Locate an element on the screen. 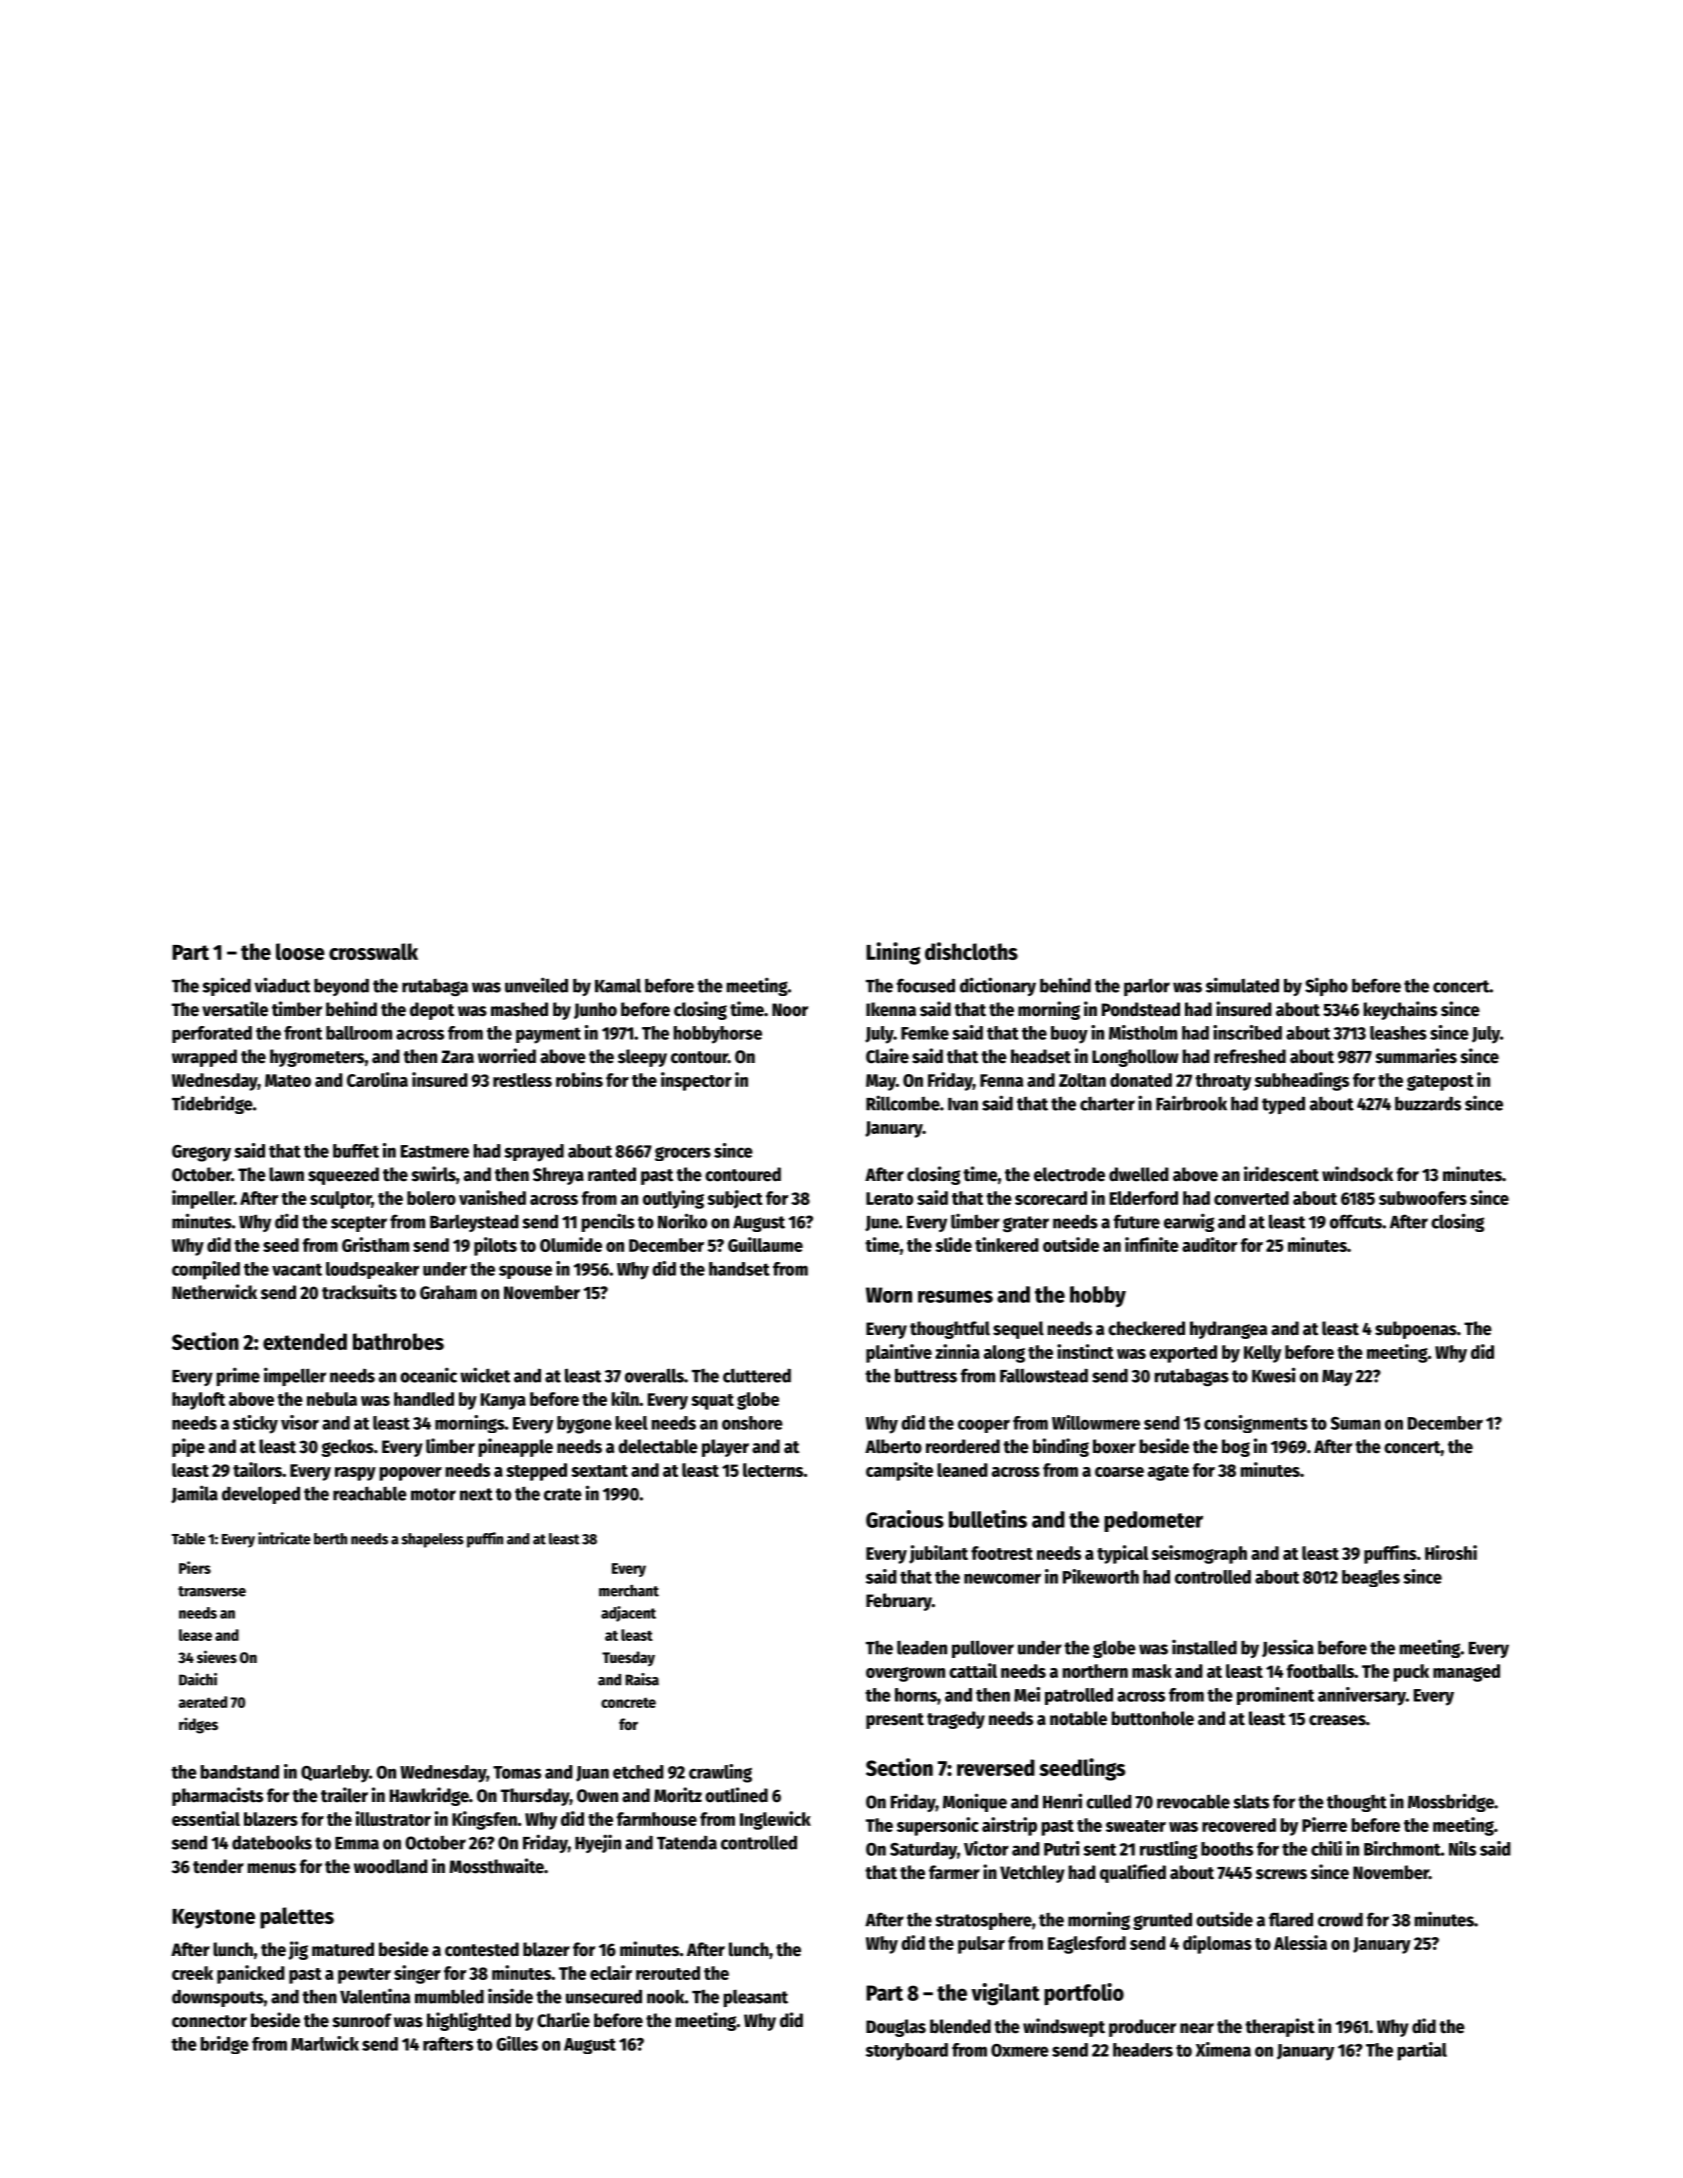  Saturday is located at coordinates (923, 1851).
